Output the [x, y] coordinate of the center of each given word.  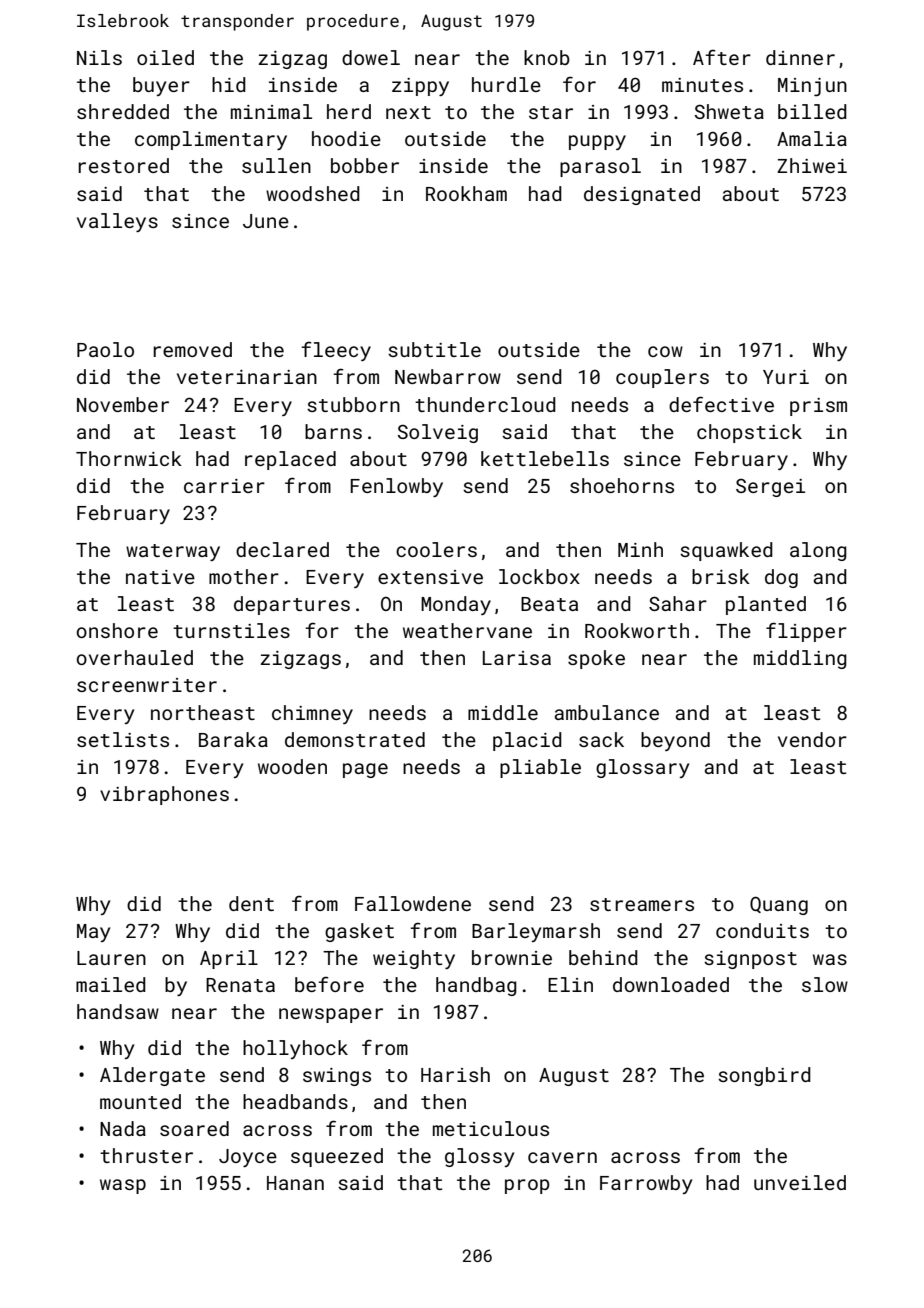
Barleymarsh [536, 932]
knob [547, 57]
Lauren [111, 958]
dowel [371, 57]
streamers [642, 904]
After [722, 57]
